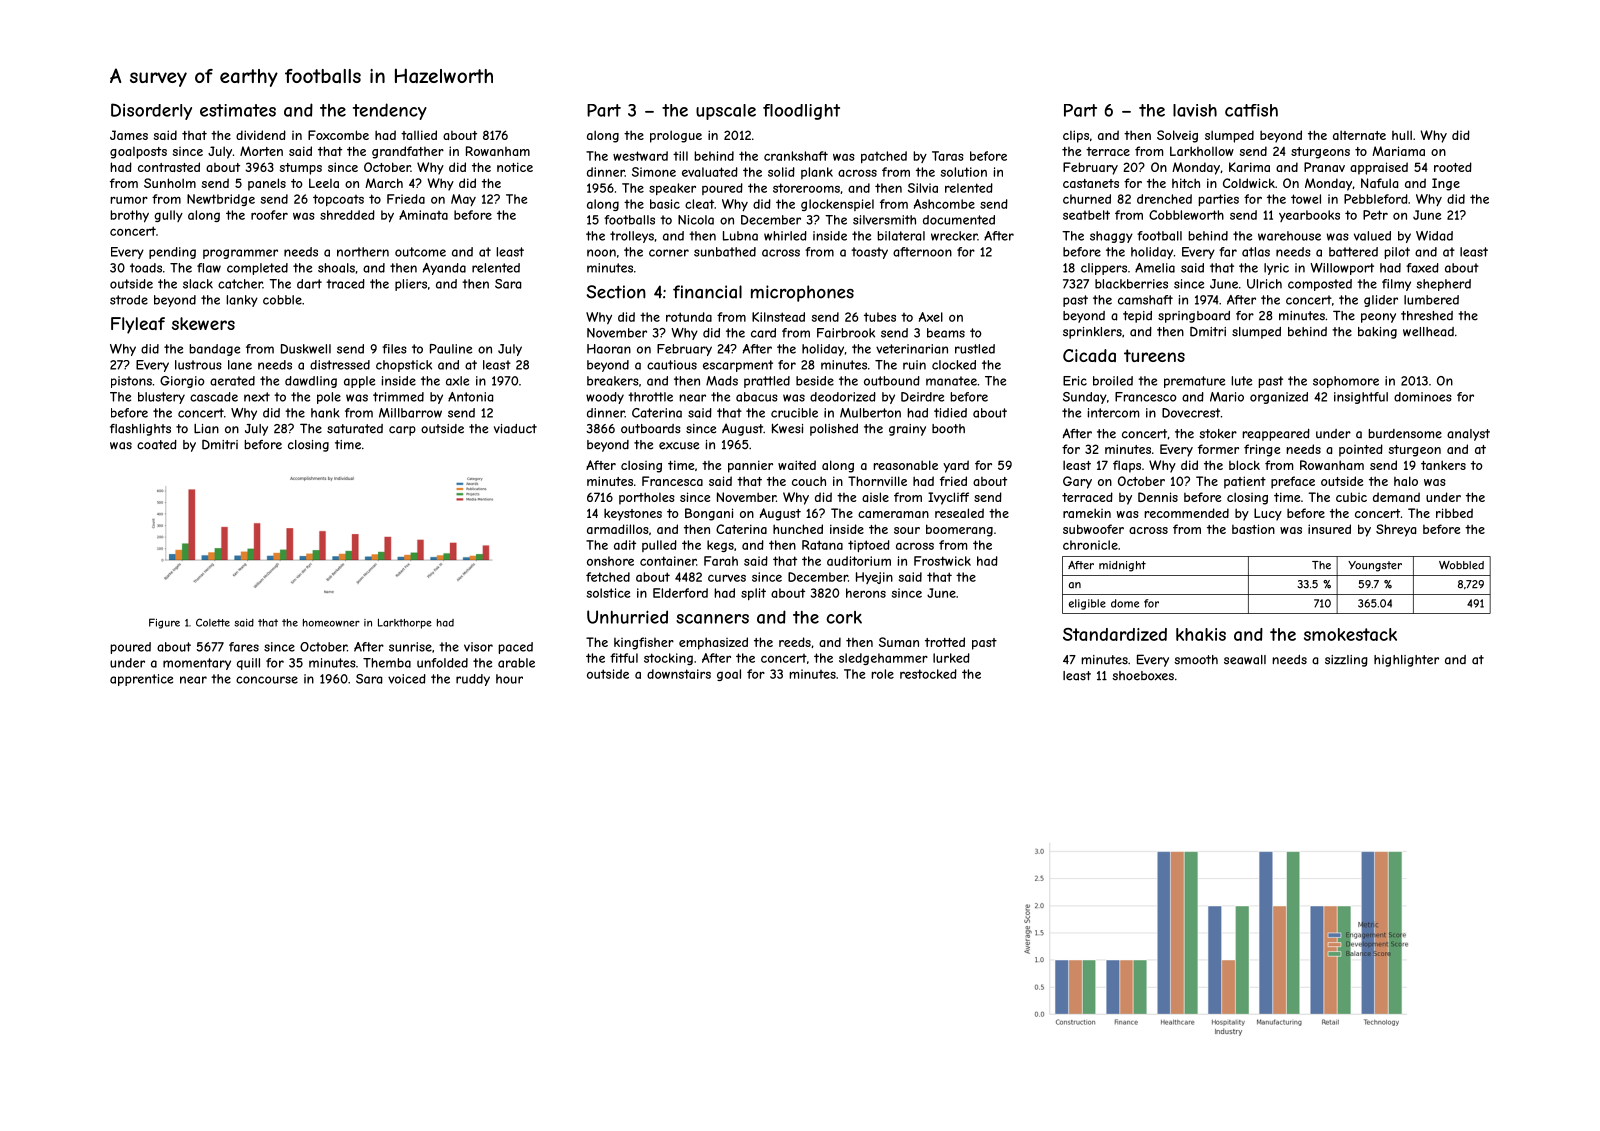  I want to click on Wobbled, so click(1461, 565).
